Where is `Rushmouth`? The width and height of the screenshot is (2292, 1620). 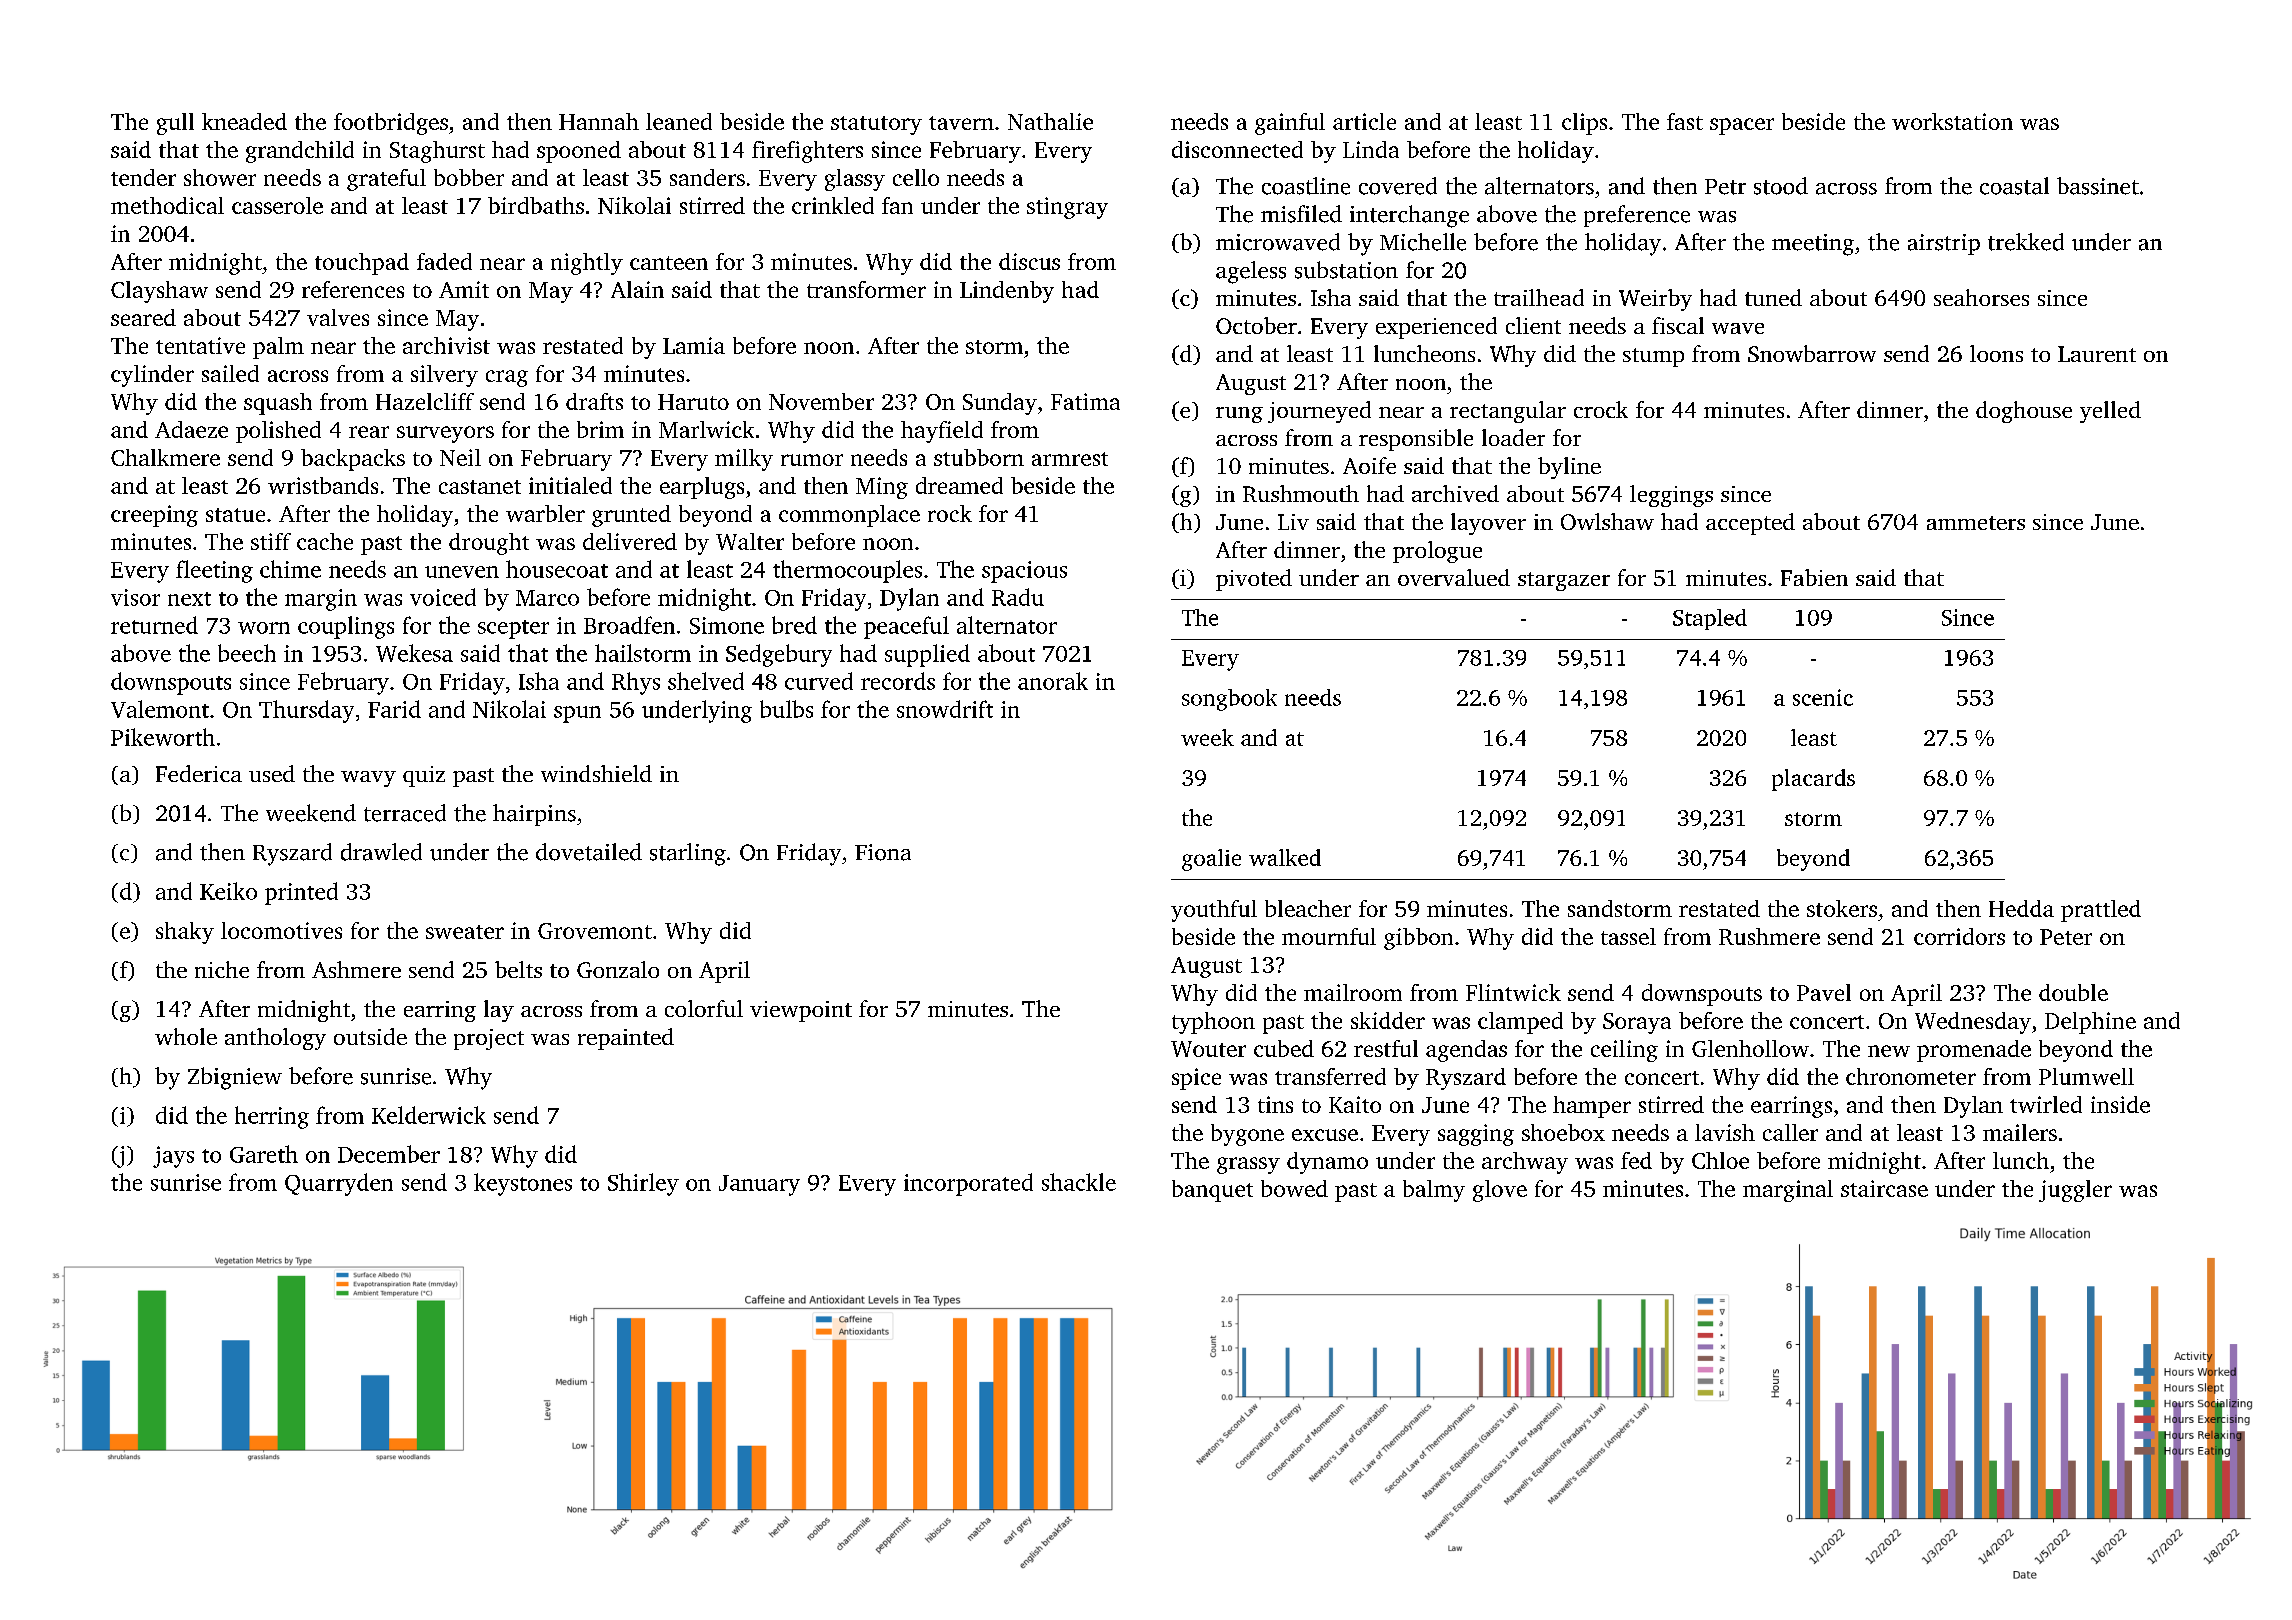 Rushmouth is located at coordinates (1301, 493).
